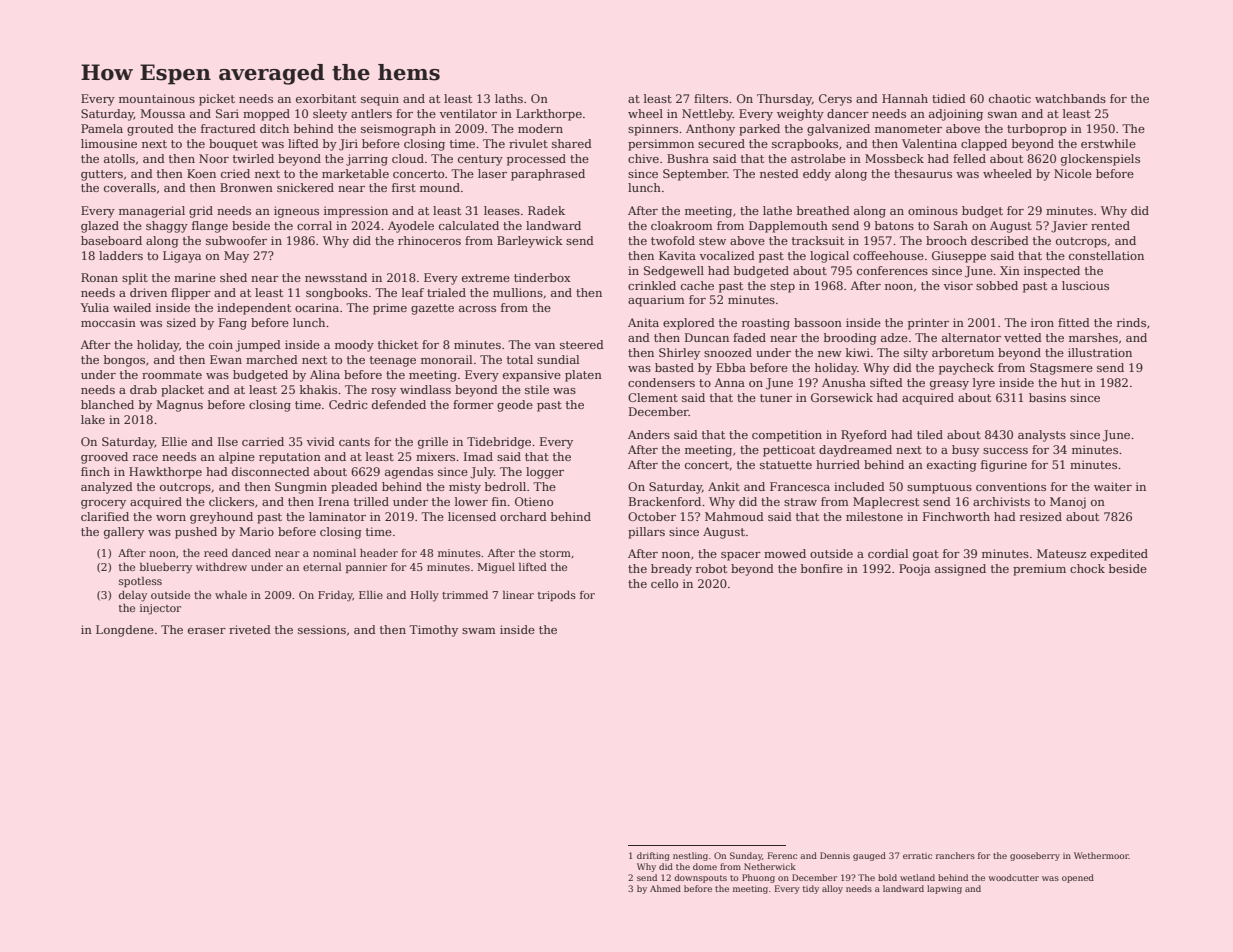 The height and width of the screenshot is (952, 1233). Describe the element at coordinates (1100, 352) in the screenshot. I see `illustration` at that location.
